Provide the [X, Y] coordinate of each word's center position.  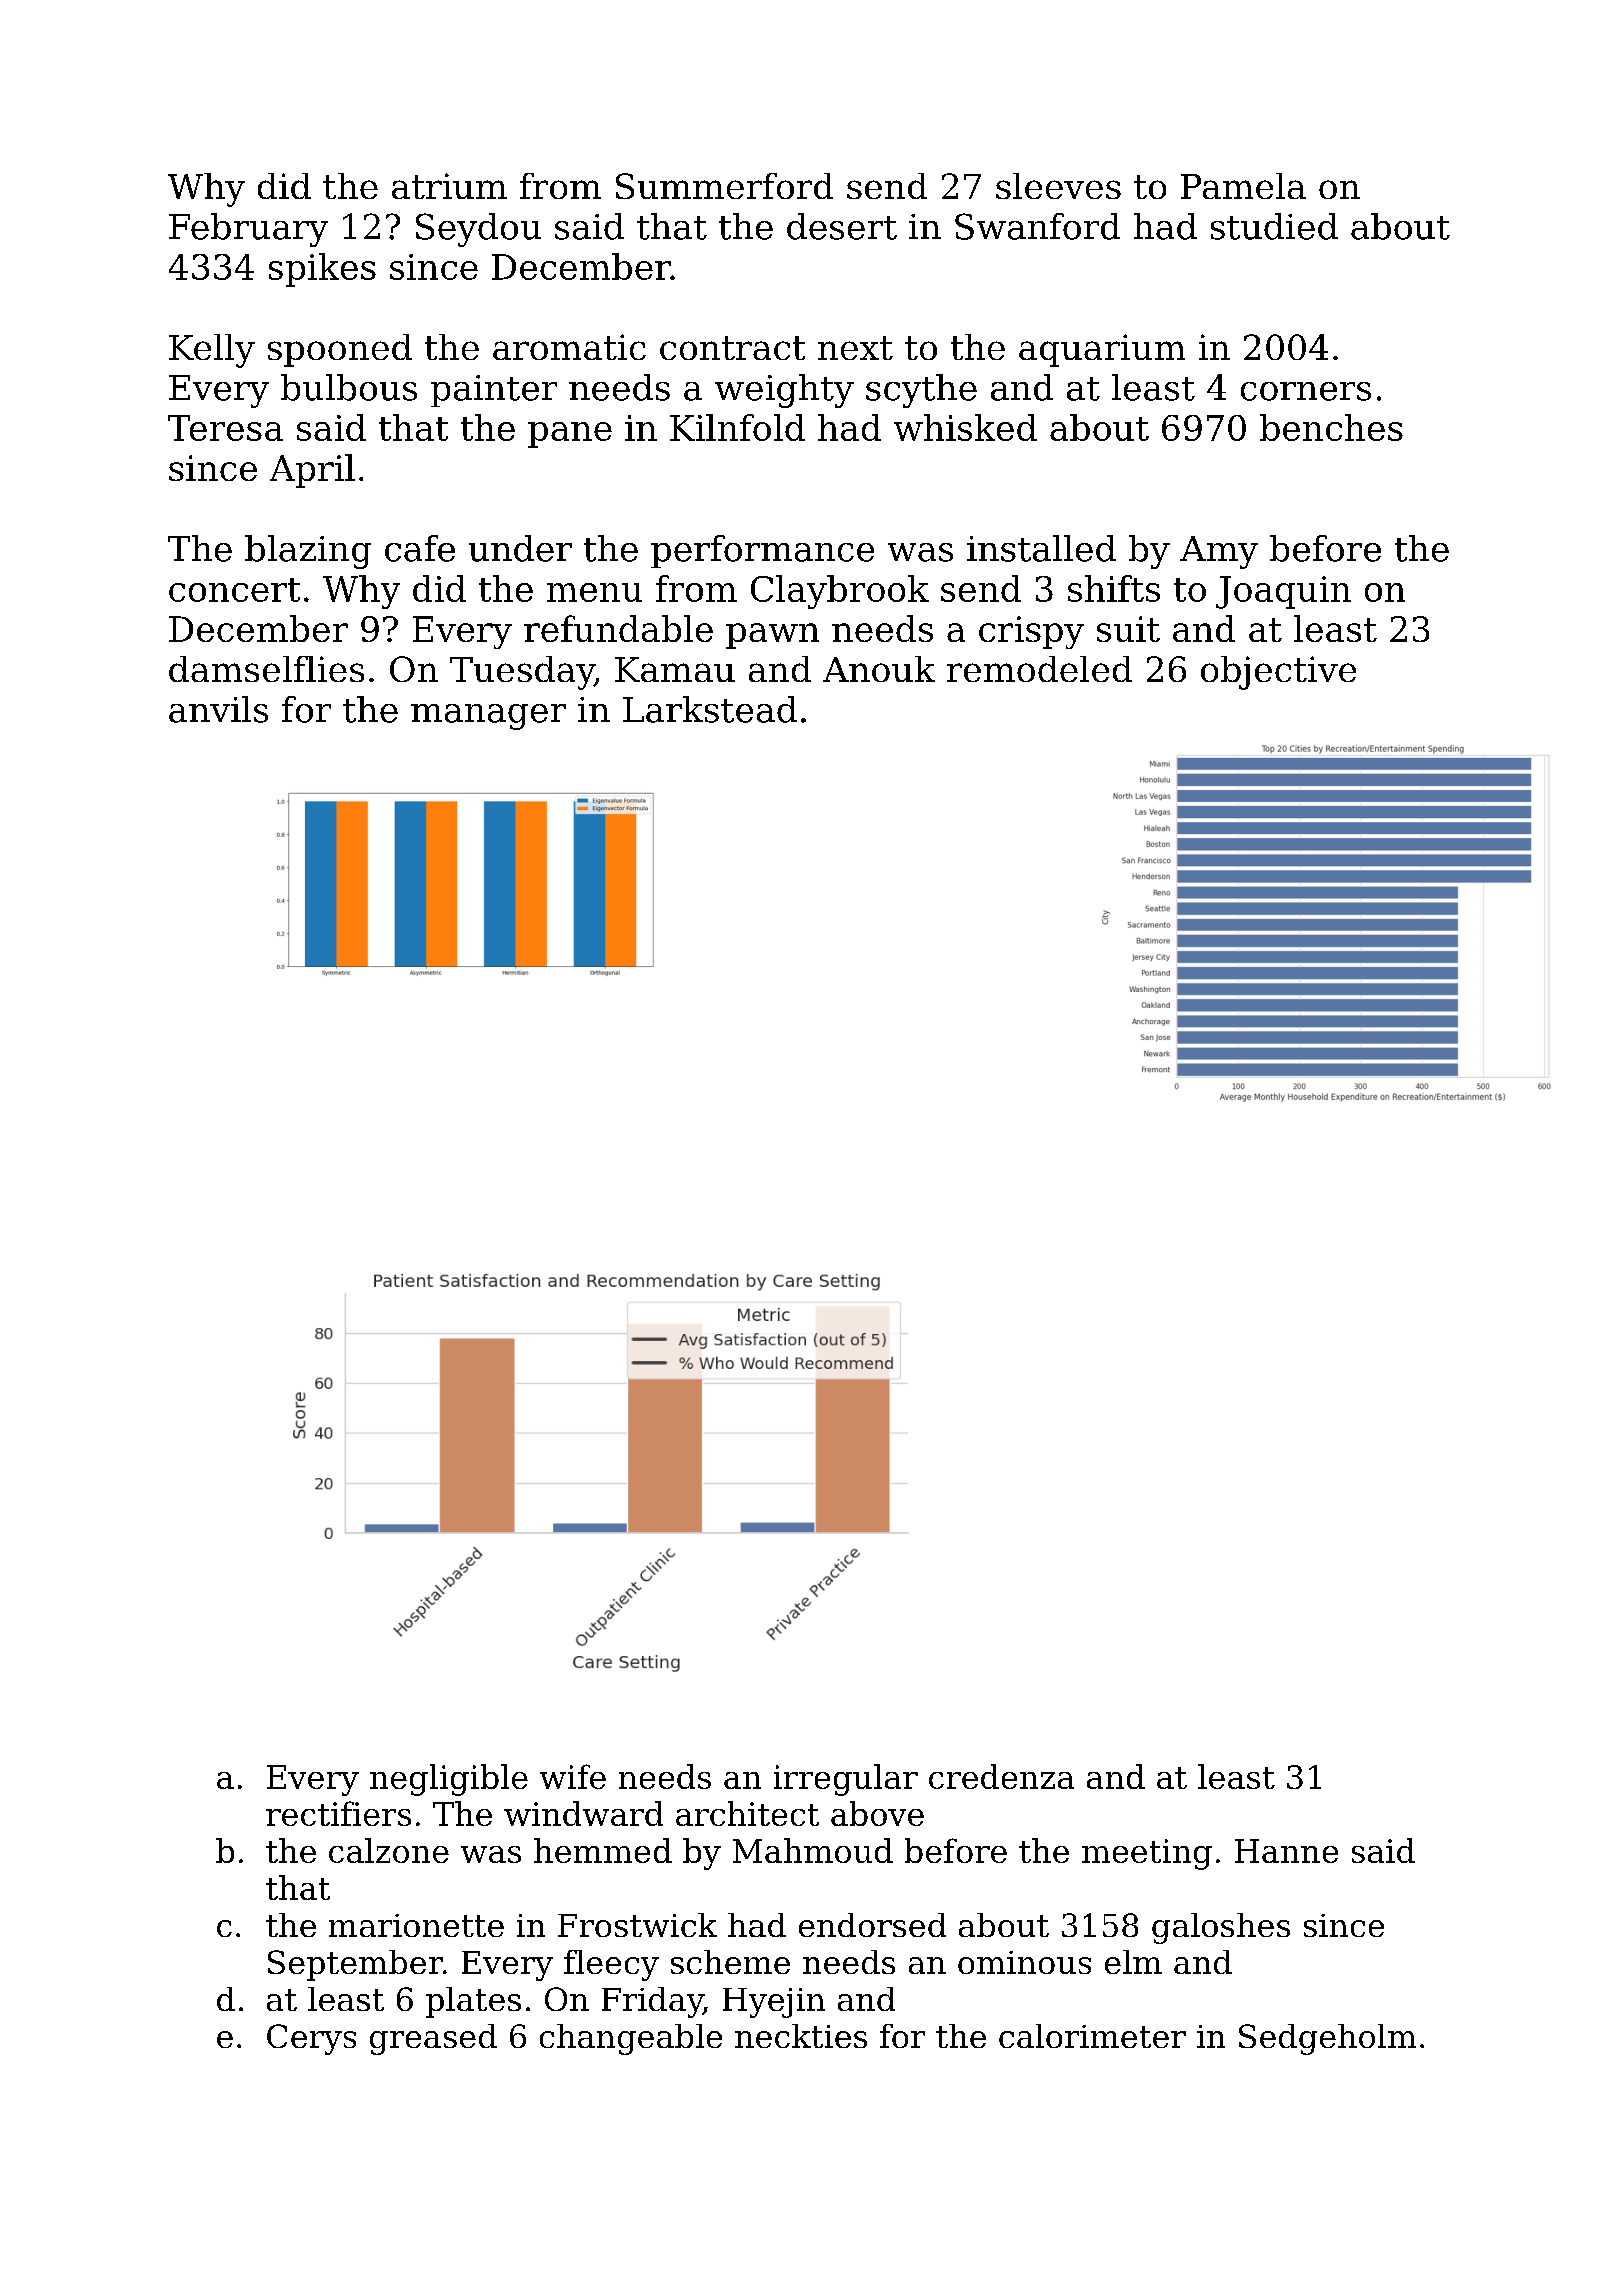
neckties [801, 2036]
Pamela [1243, 186]
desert [842, 226]
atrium [449, 186]
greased [433, 2039]
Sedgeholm [1327, 2039]
